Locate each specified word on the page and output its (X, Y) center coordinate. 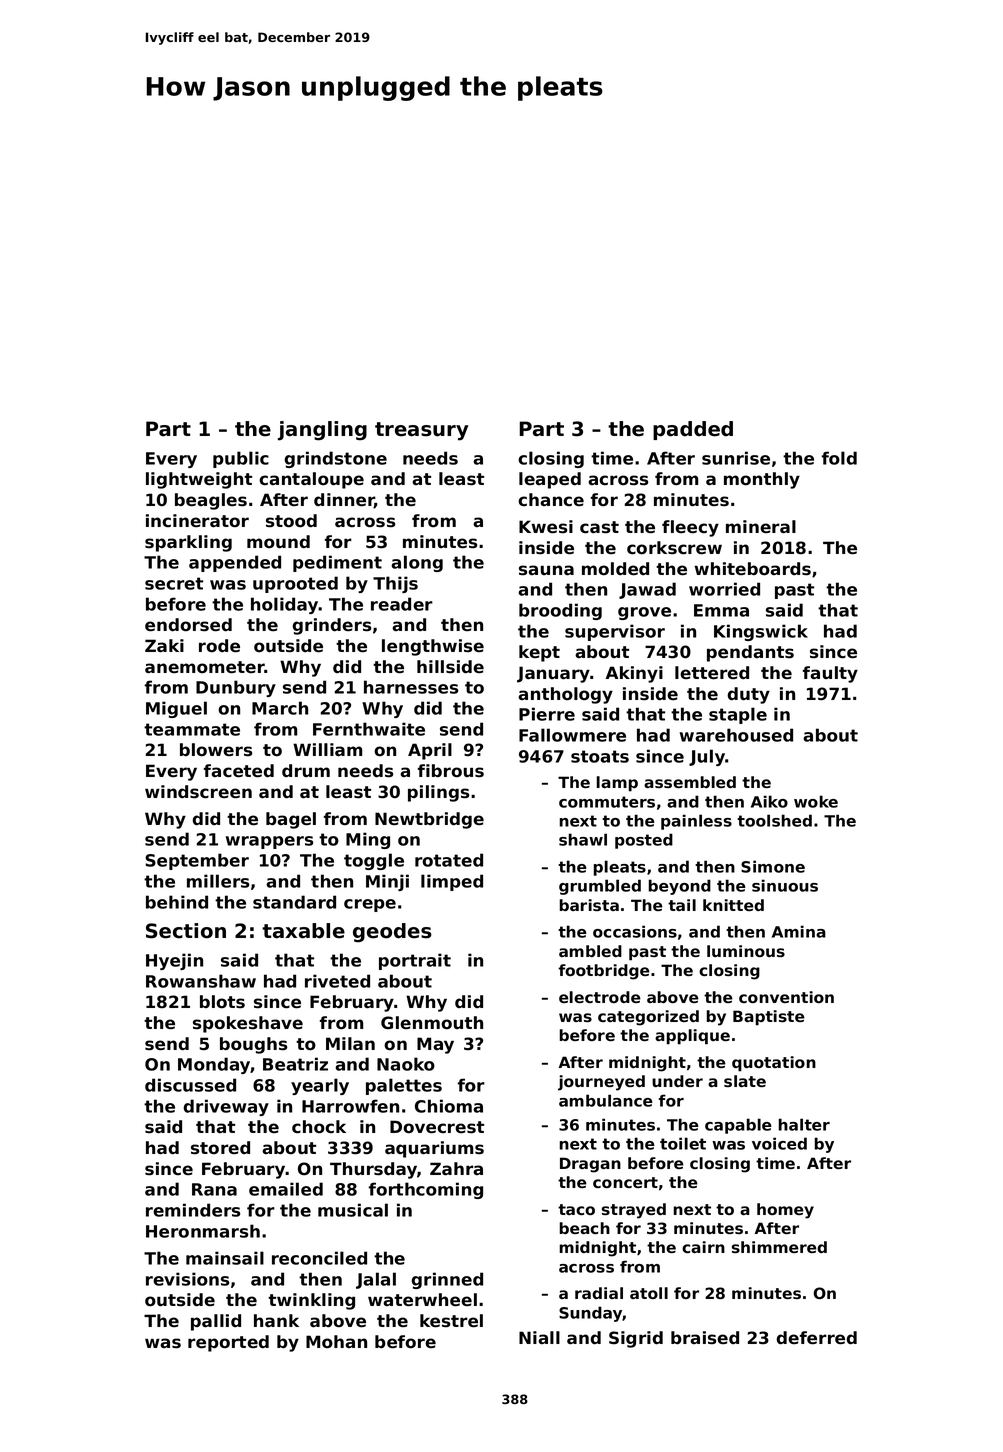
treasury (421, 431)
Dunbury (236, 688)
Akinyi (634, 674)
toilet (683, 1143)
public (241, 459)
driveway (226, 1107)
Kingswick (761, 632)
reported (228, 1343)
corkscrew (674, 548)
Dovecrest (437, 1127)
